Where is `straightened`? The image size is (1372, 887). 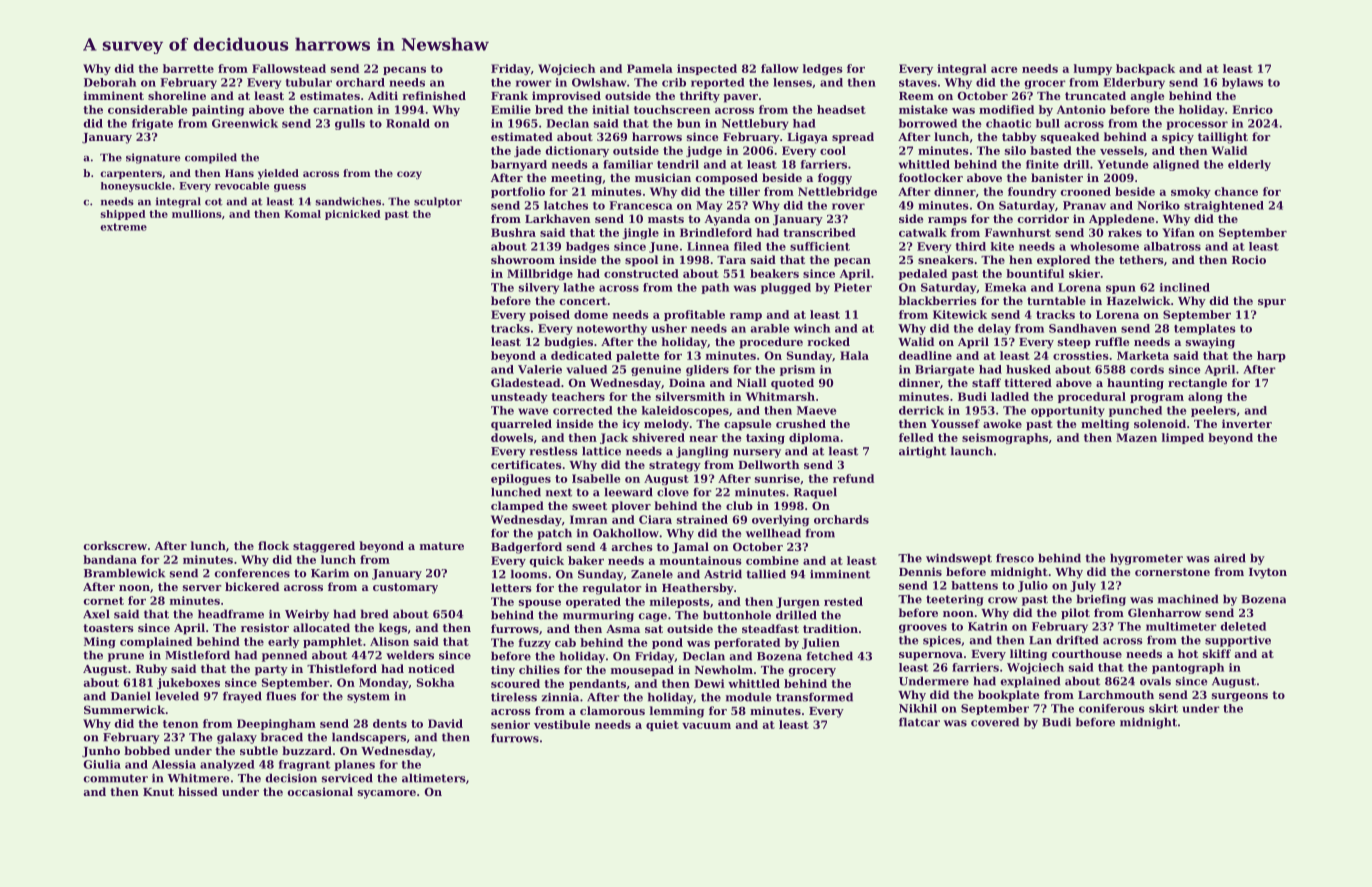 straightened is located at coordinates (1224, 206).
